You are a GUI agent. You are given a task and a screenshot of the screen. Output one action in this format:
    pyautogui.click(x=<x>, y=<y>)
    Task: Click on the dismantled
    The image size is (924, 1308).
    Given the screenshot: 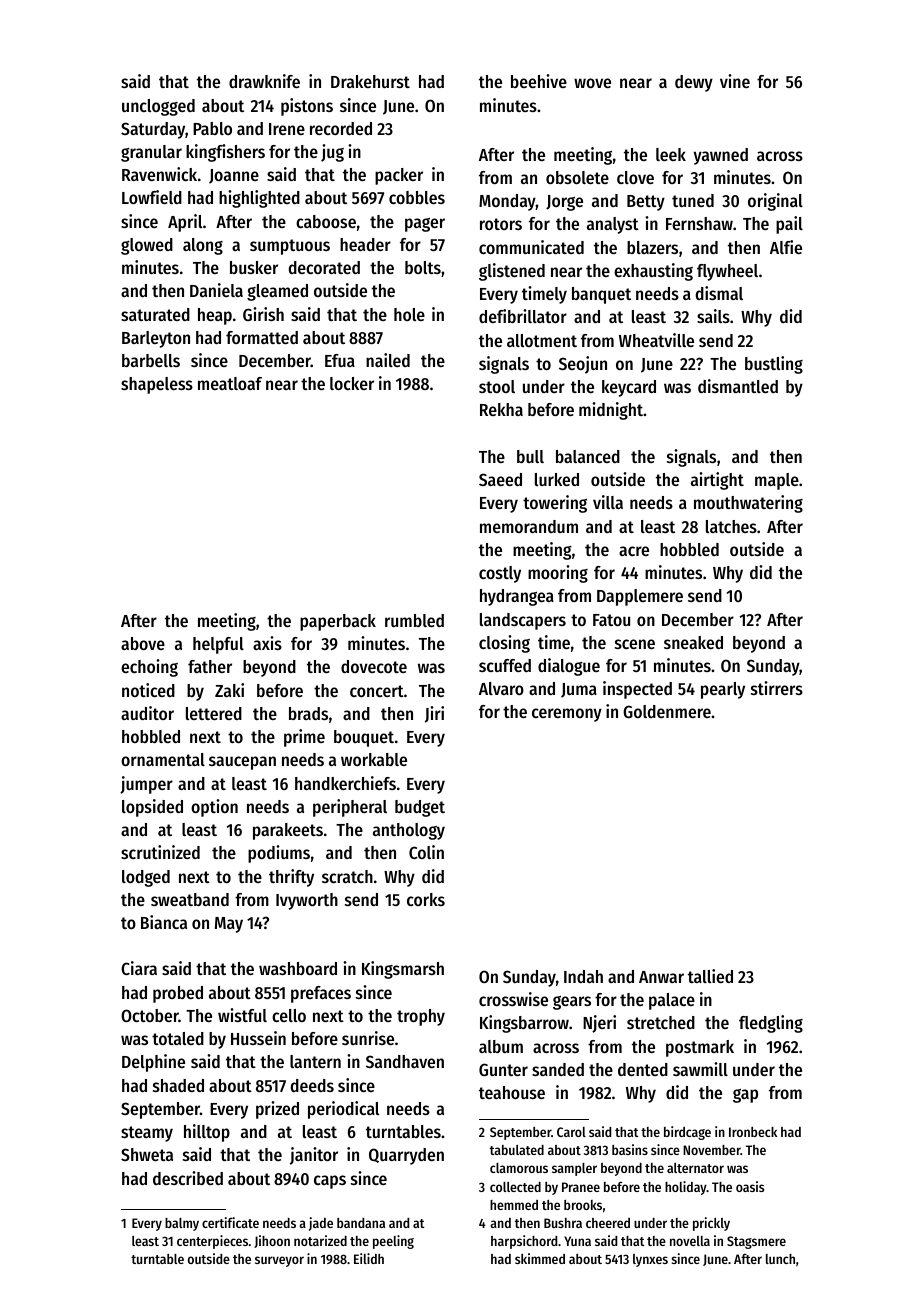 What is the action you would take?
    pyautogui.click(x=738, y=386)
